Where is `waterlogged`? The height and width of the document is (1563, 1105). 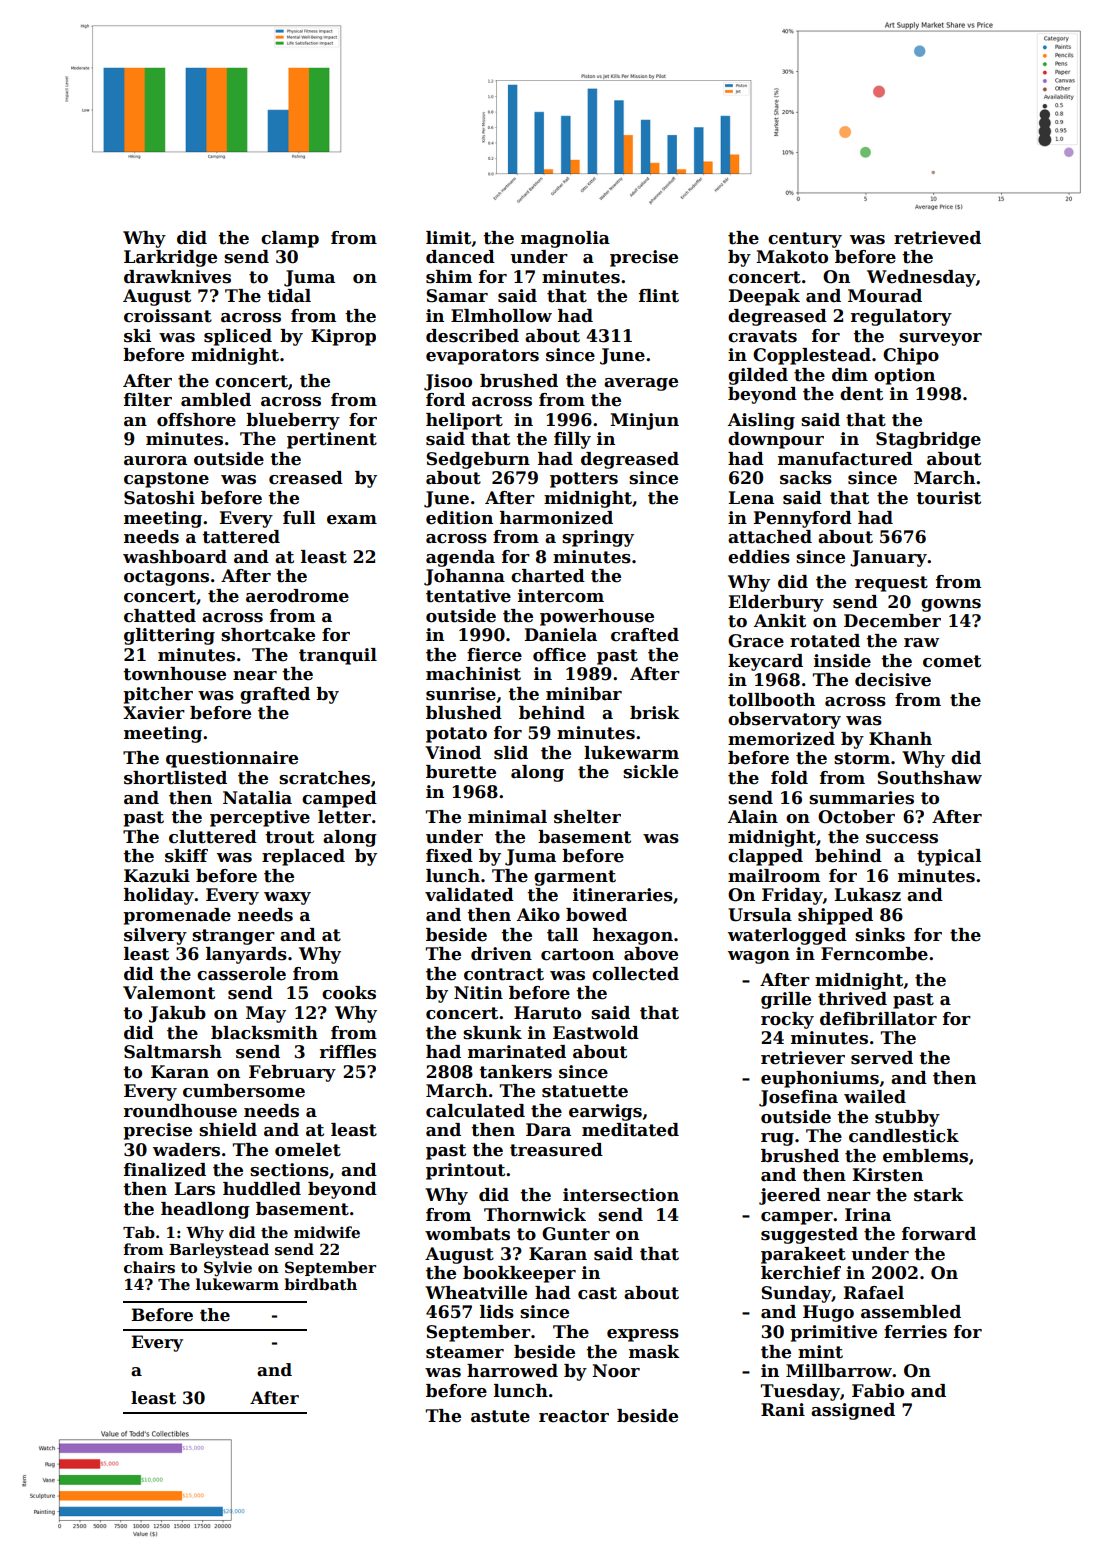 waterlogged is located at coordinates (787, 936).
